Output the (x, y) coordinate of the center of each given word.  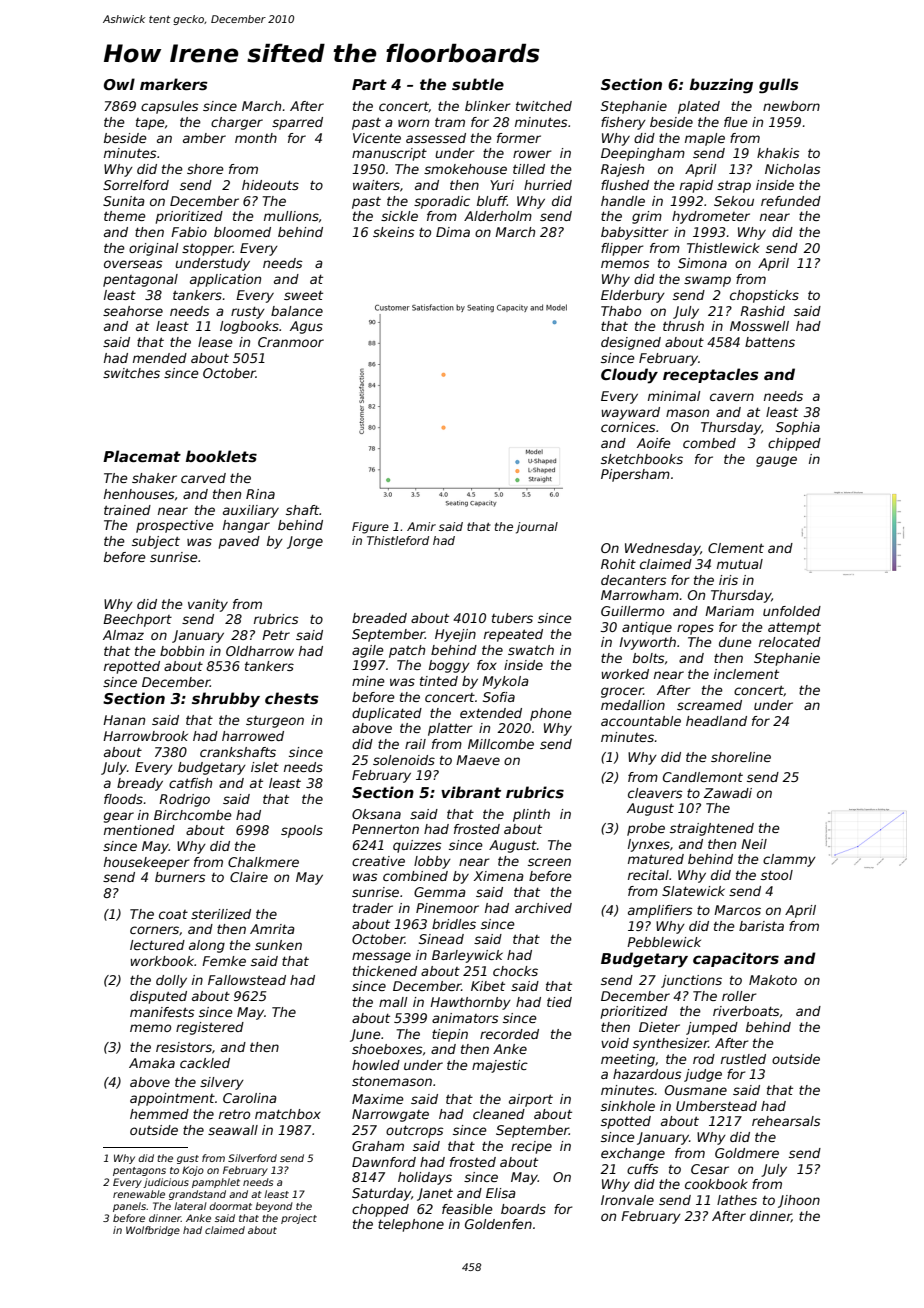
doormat (230, 1206)
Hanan (124, 720)
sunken (278, 945)
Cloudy (629, 376)
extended (491, 713)
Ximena (498, 876)
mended (160, 358)
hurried (548, 185)
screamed (709, 705)
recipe (531, 1147)
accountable (641, 721)
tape (150, 124)
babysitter (635, 233)
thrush (683, 326)
